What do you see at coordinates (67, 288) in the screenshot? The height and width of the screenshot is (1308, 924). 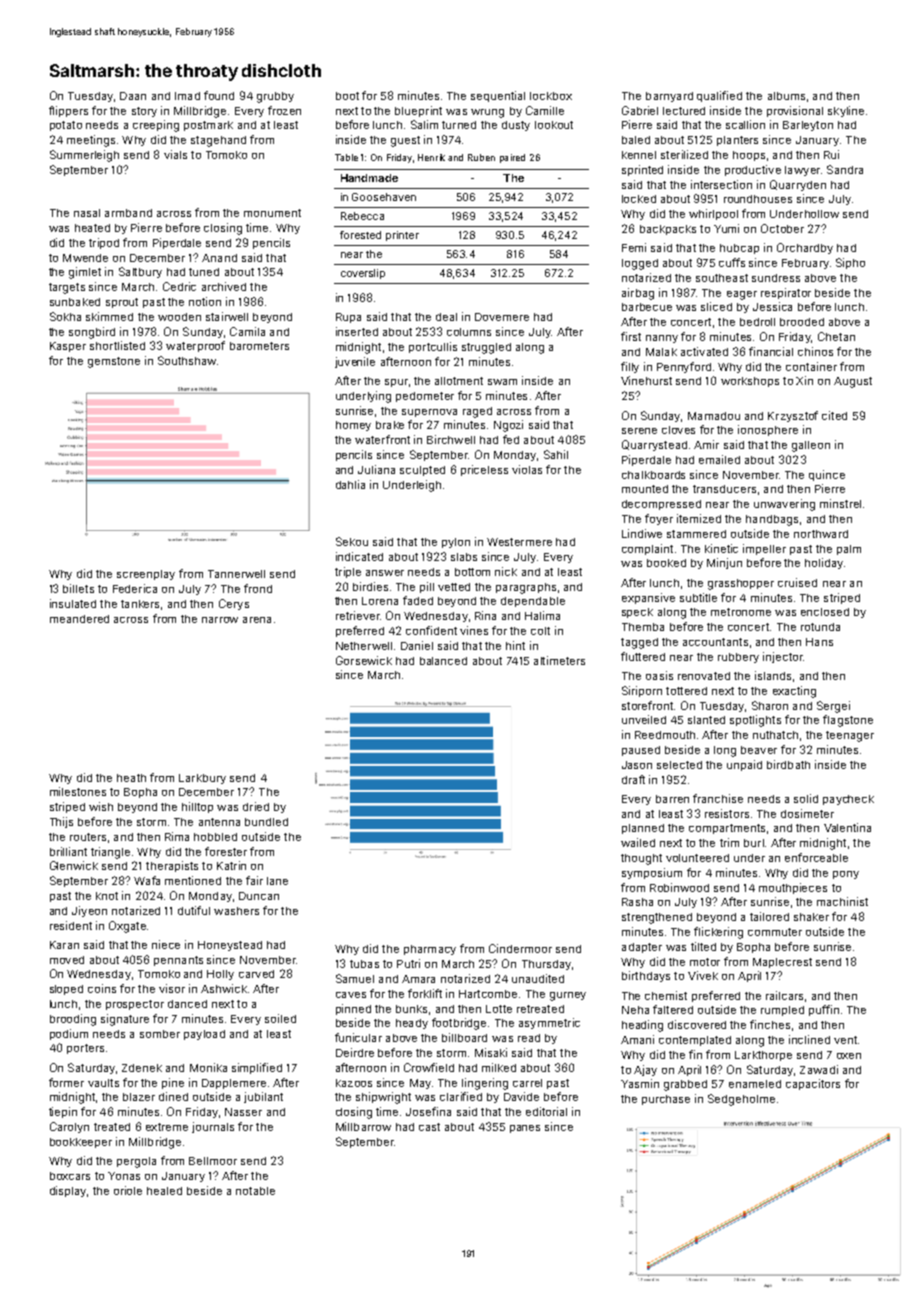 I see `targets` at bounding box center [67, 288].
